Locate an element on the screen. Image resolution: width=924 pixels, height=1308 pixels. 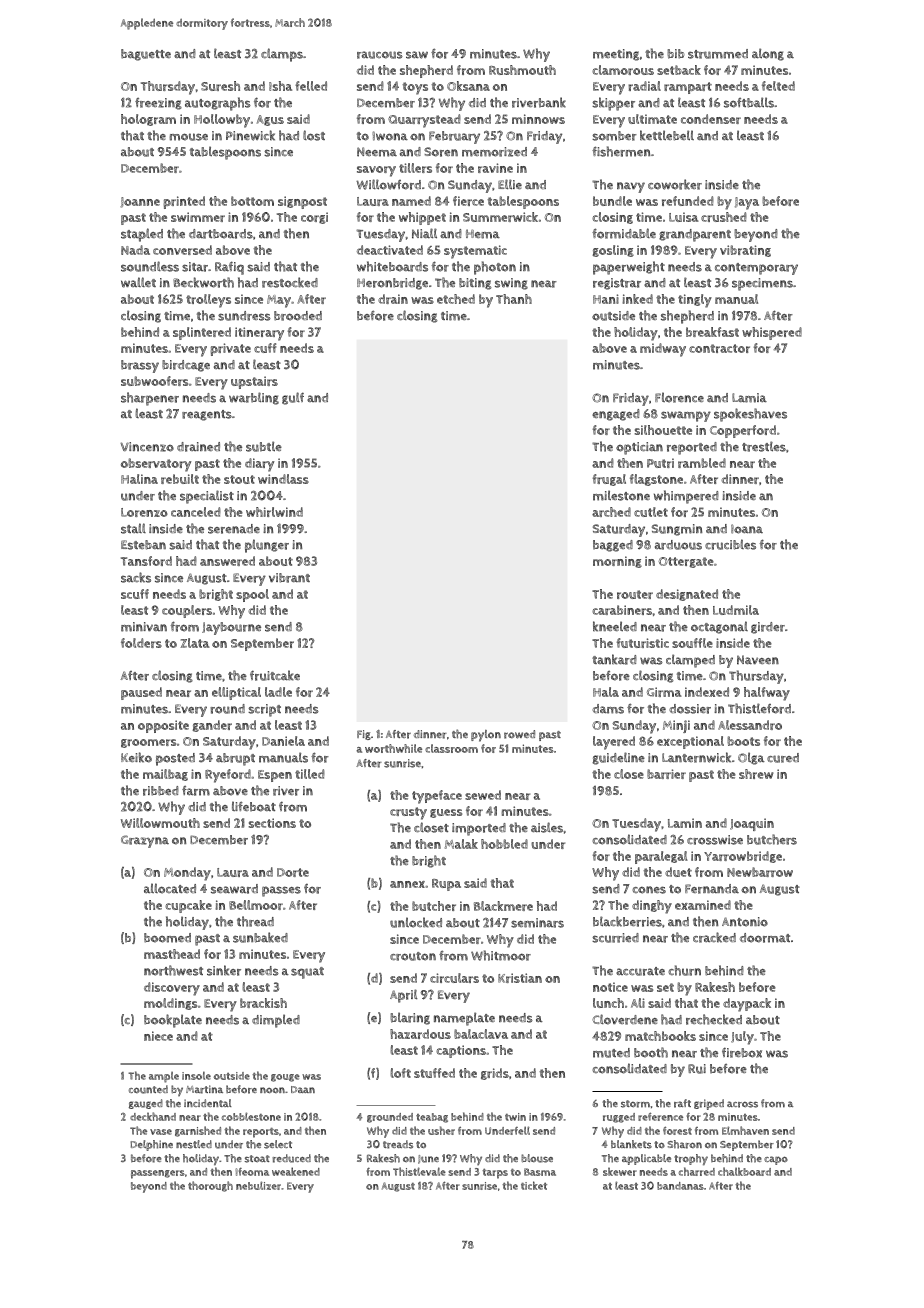
squat is located at coordinates (307, 973).
